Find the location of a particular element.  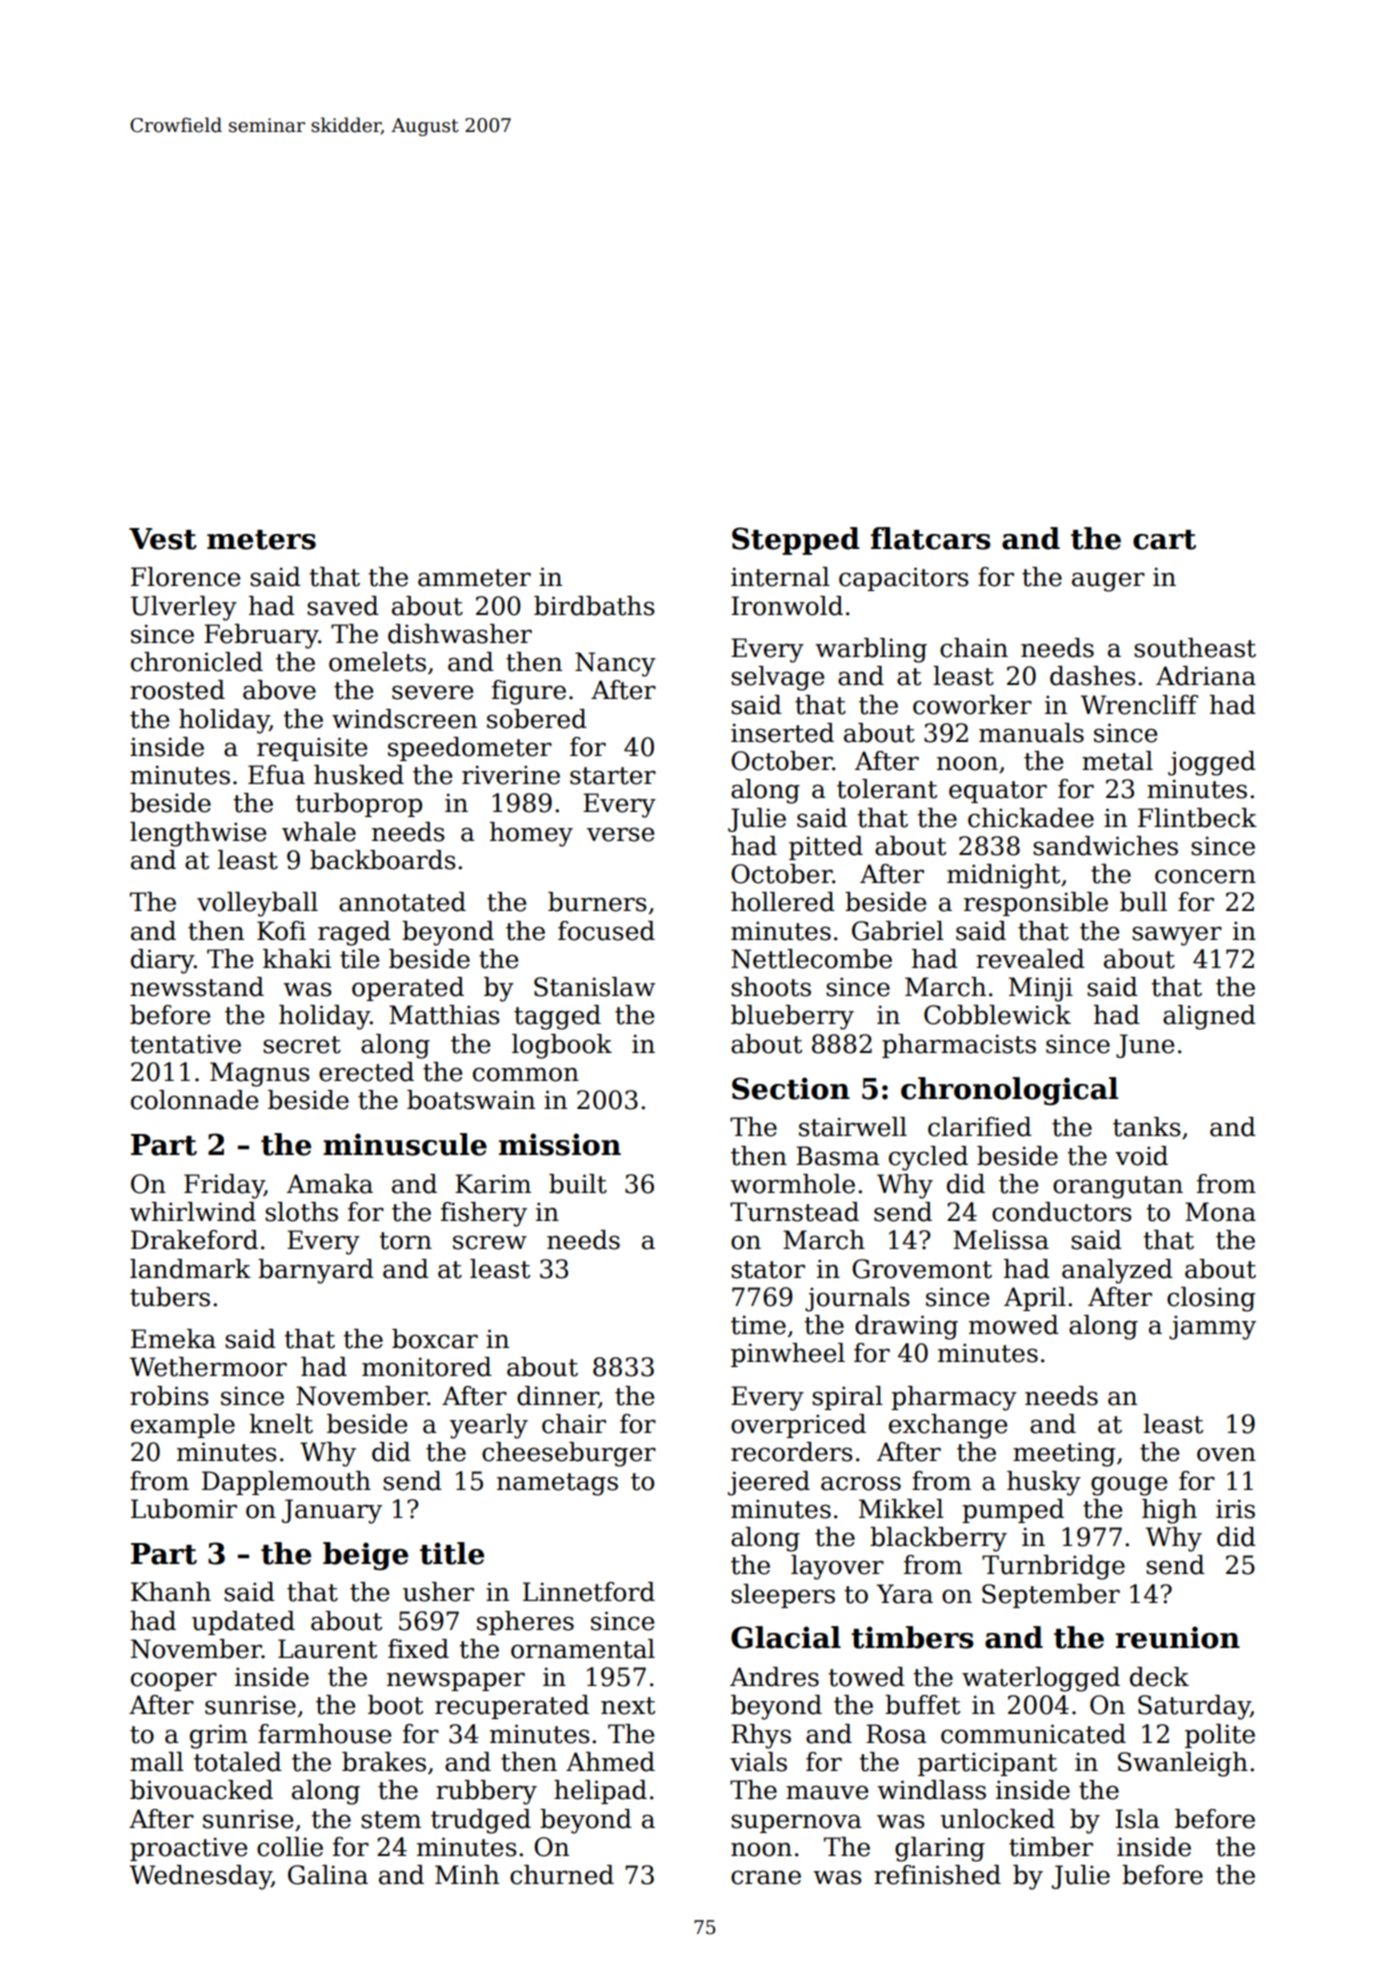

flatcars is located at coordinates (931, 538).
